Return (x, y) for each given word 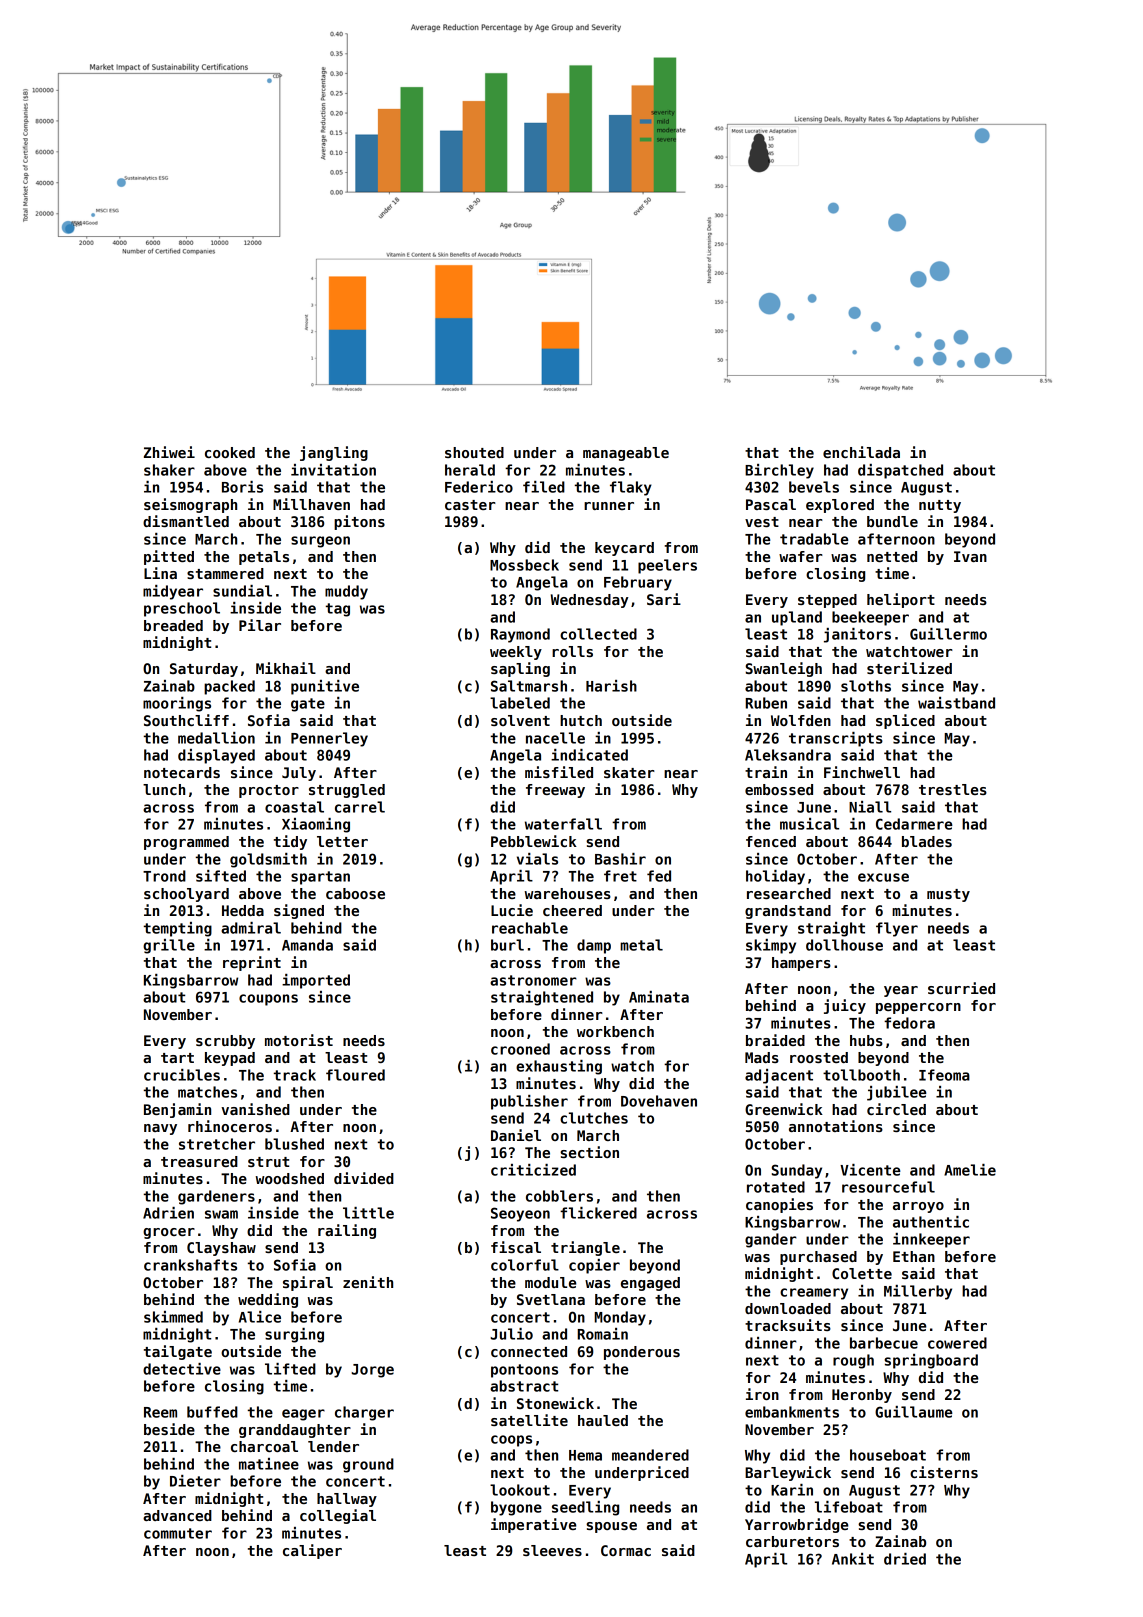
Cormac (626, 1550)
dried (905, 1559)
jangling (334, 453)
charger (364, 1413)
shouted (474, 452)
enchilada (861, 452)
